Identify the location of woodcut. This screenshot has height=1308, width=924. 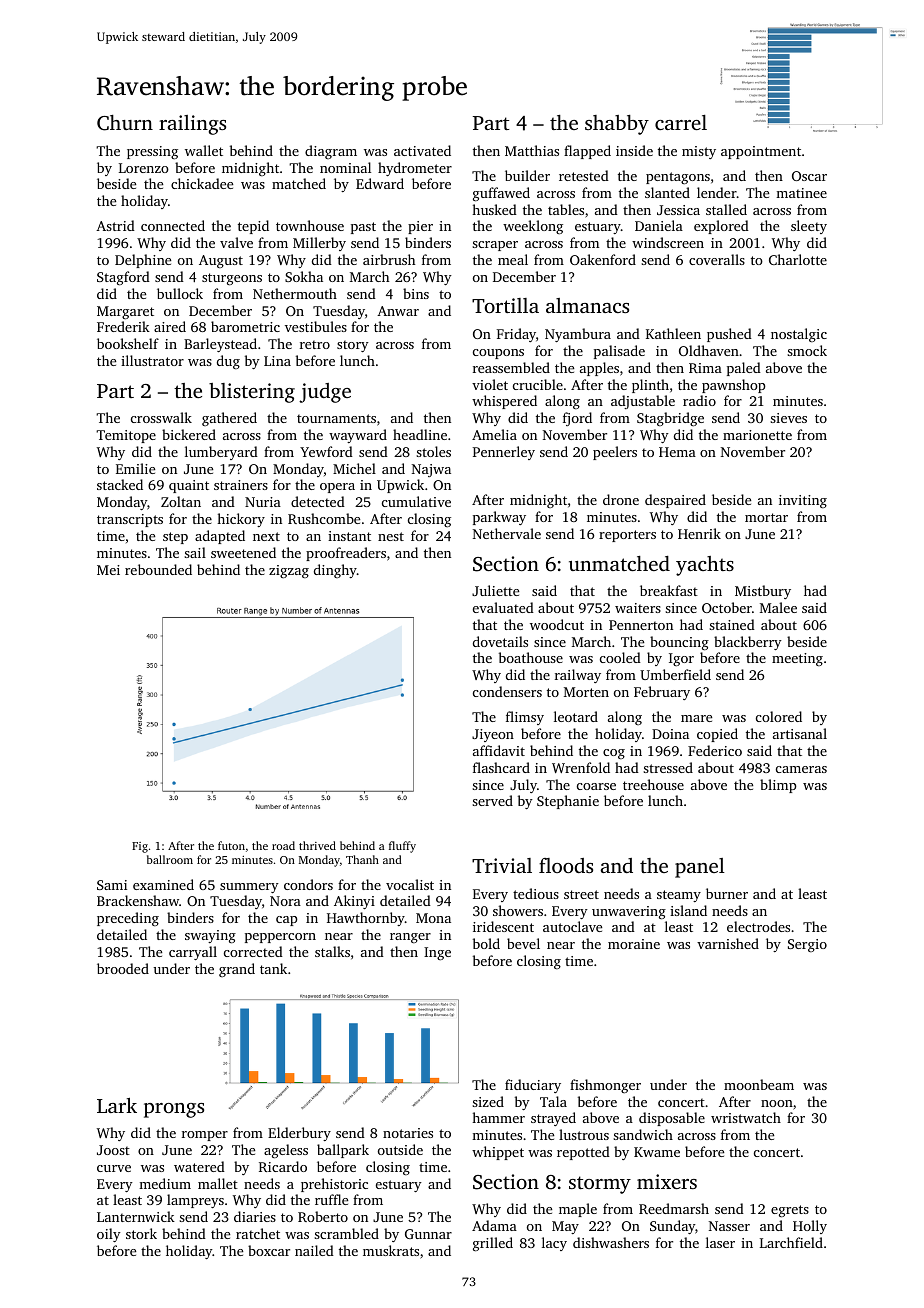
(557, 624).
